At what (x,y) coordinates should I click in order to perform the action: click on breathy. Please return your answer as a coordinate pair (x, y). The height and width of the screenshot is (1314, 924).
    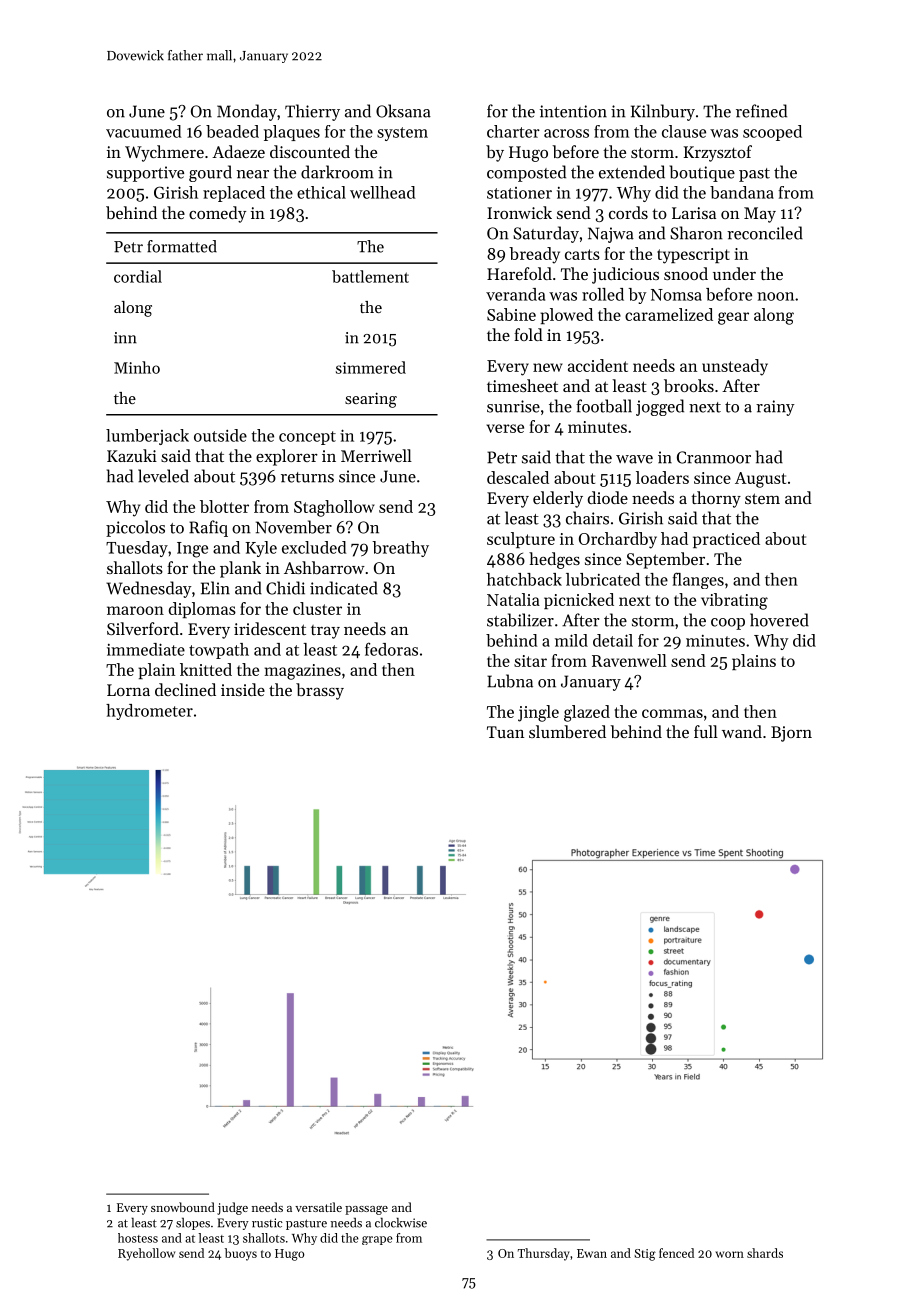
    Looking at the image, I should click on (400, 549).
